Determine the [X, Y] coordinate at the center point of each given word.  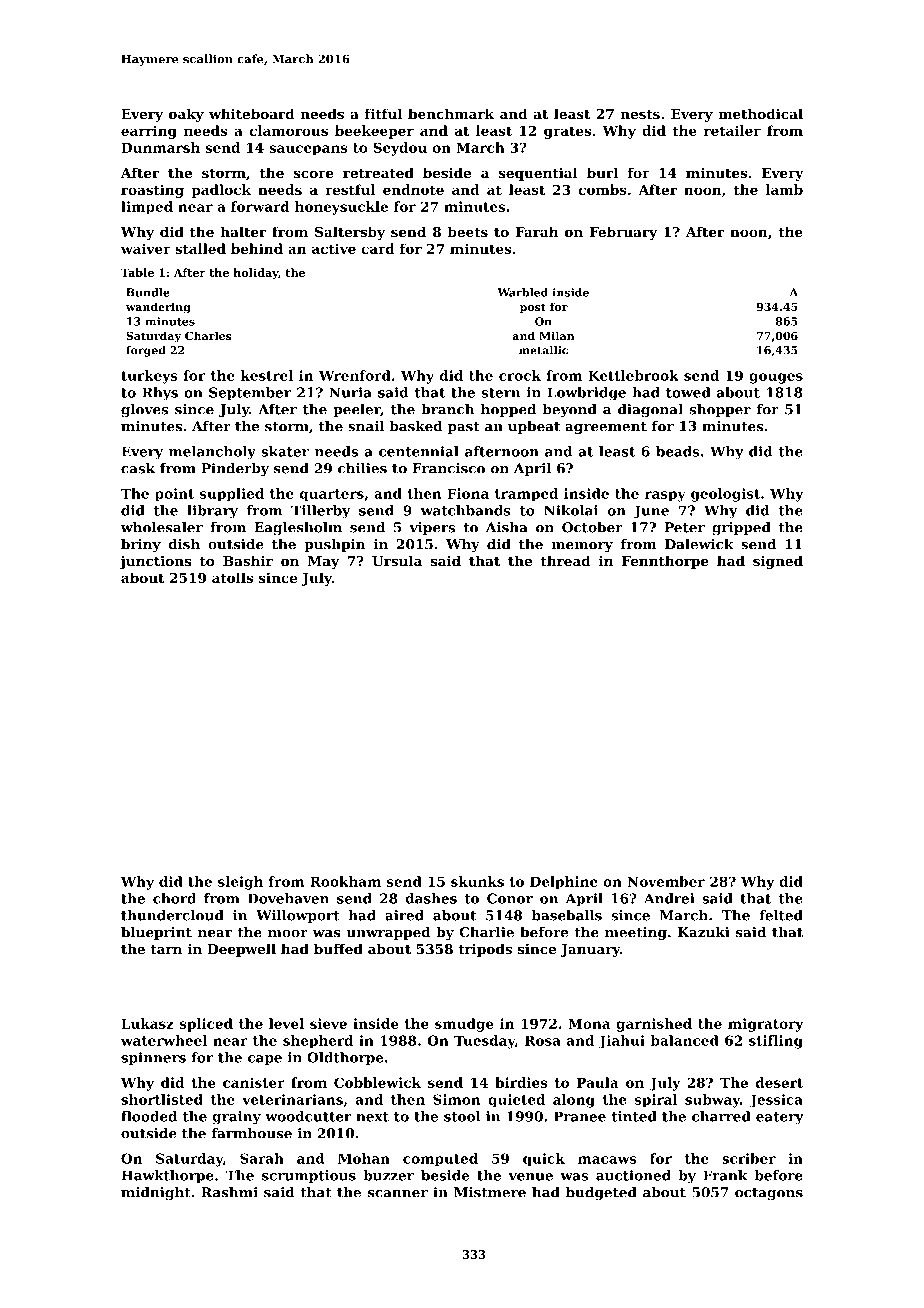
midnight [156, 1194]
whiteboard [252, 113]
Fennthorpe [665, 562]
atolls [232, 577]
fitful [383, 113]
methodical [760, 113]
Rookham [345, 881]
